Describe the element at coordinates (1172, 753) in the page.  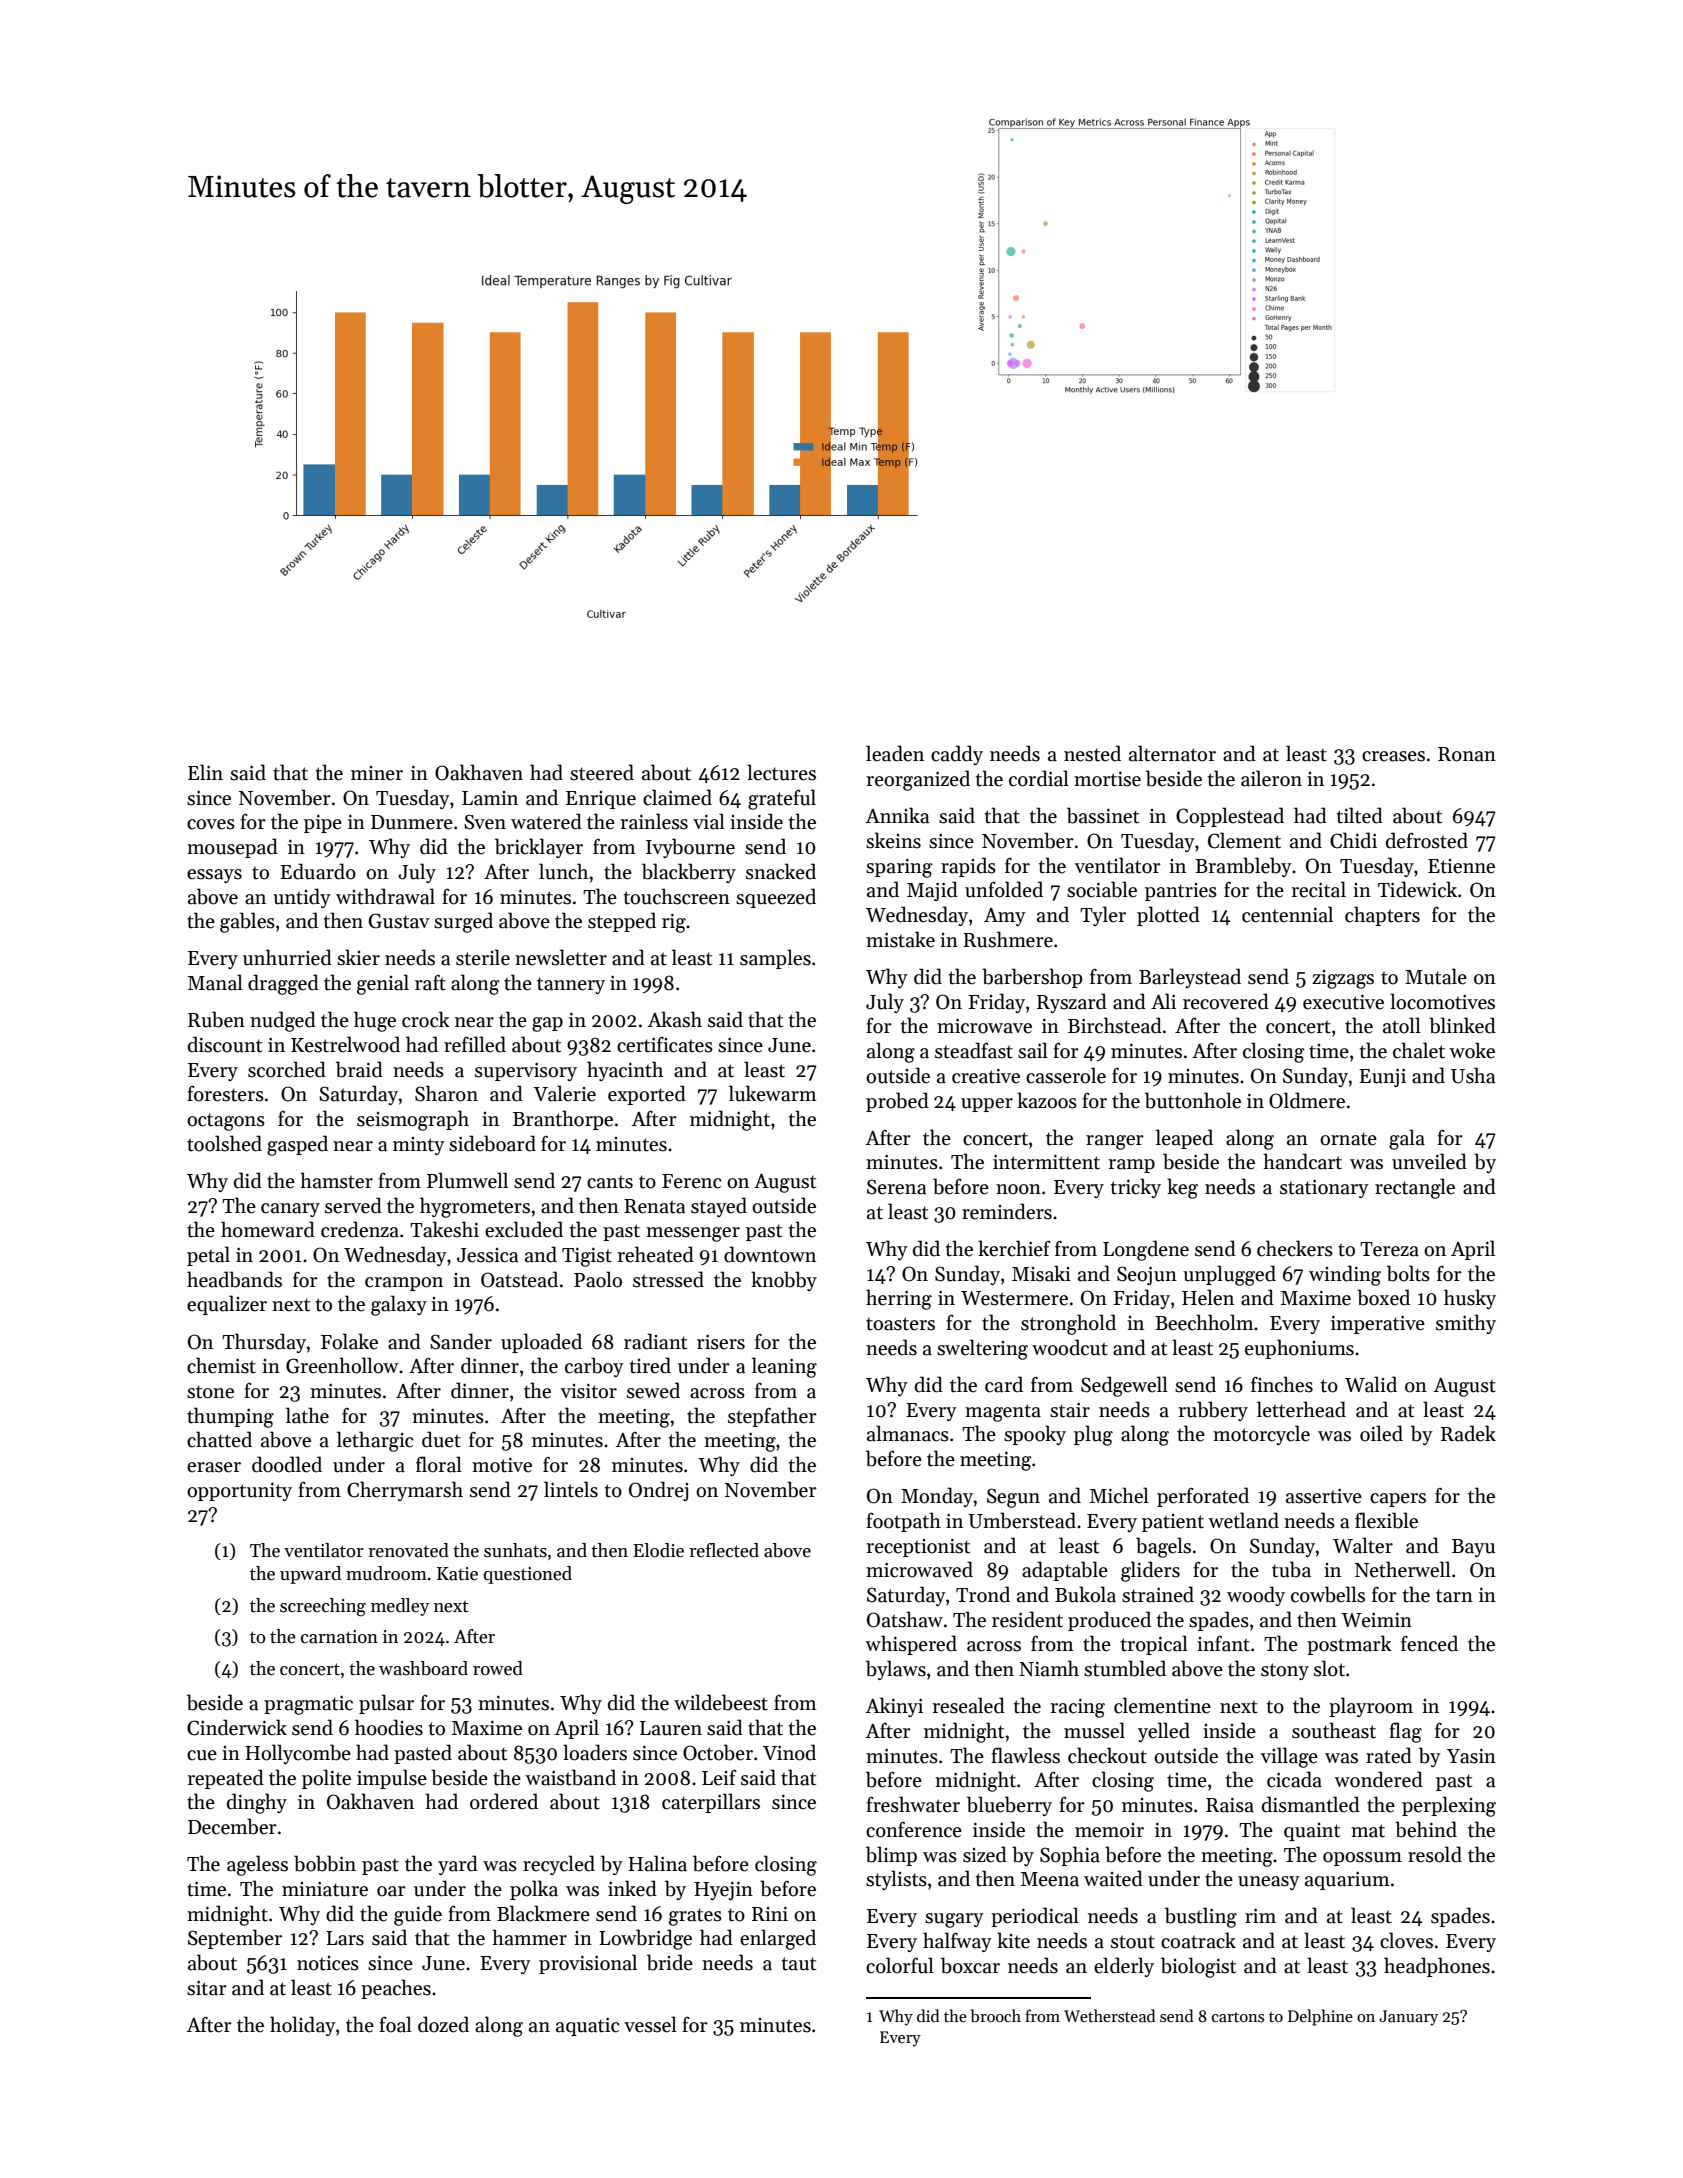
I see `alternator` at that location.
